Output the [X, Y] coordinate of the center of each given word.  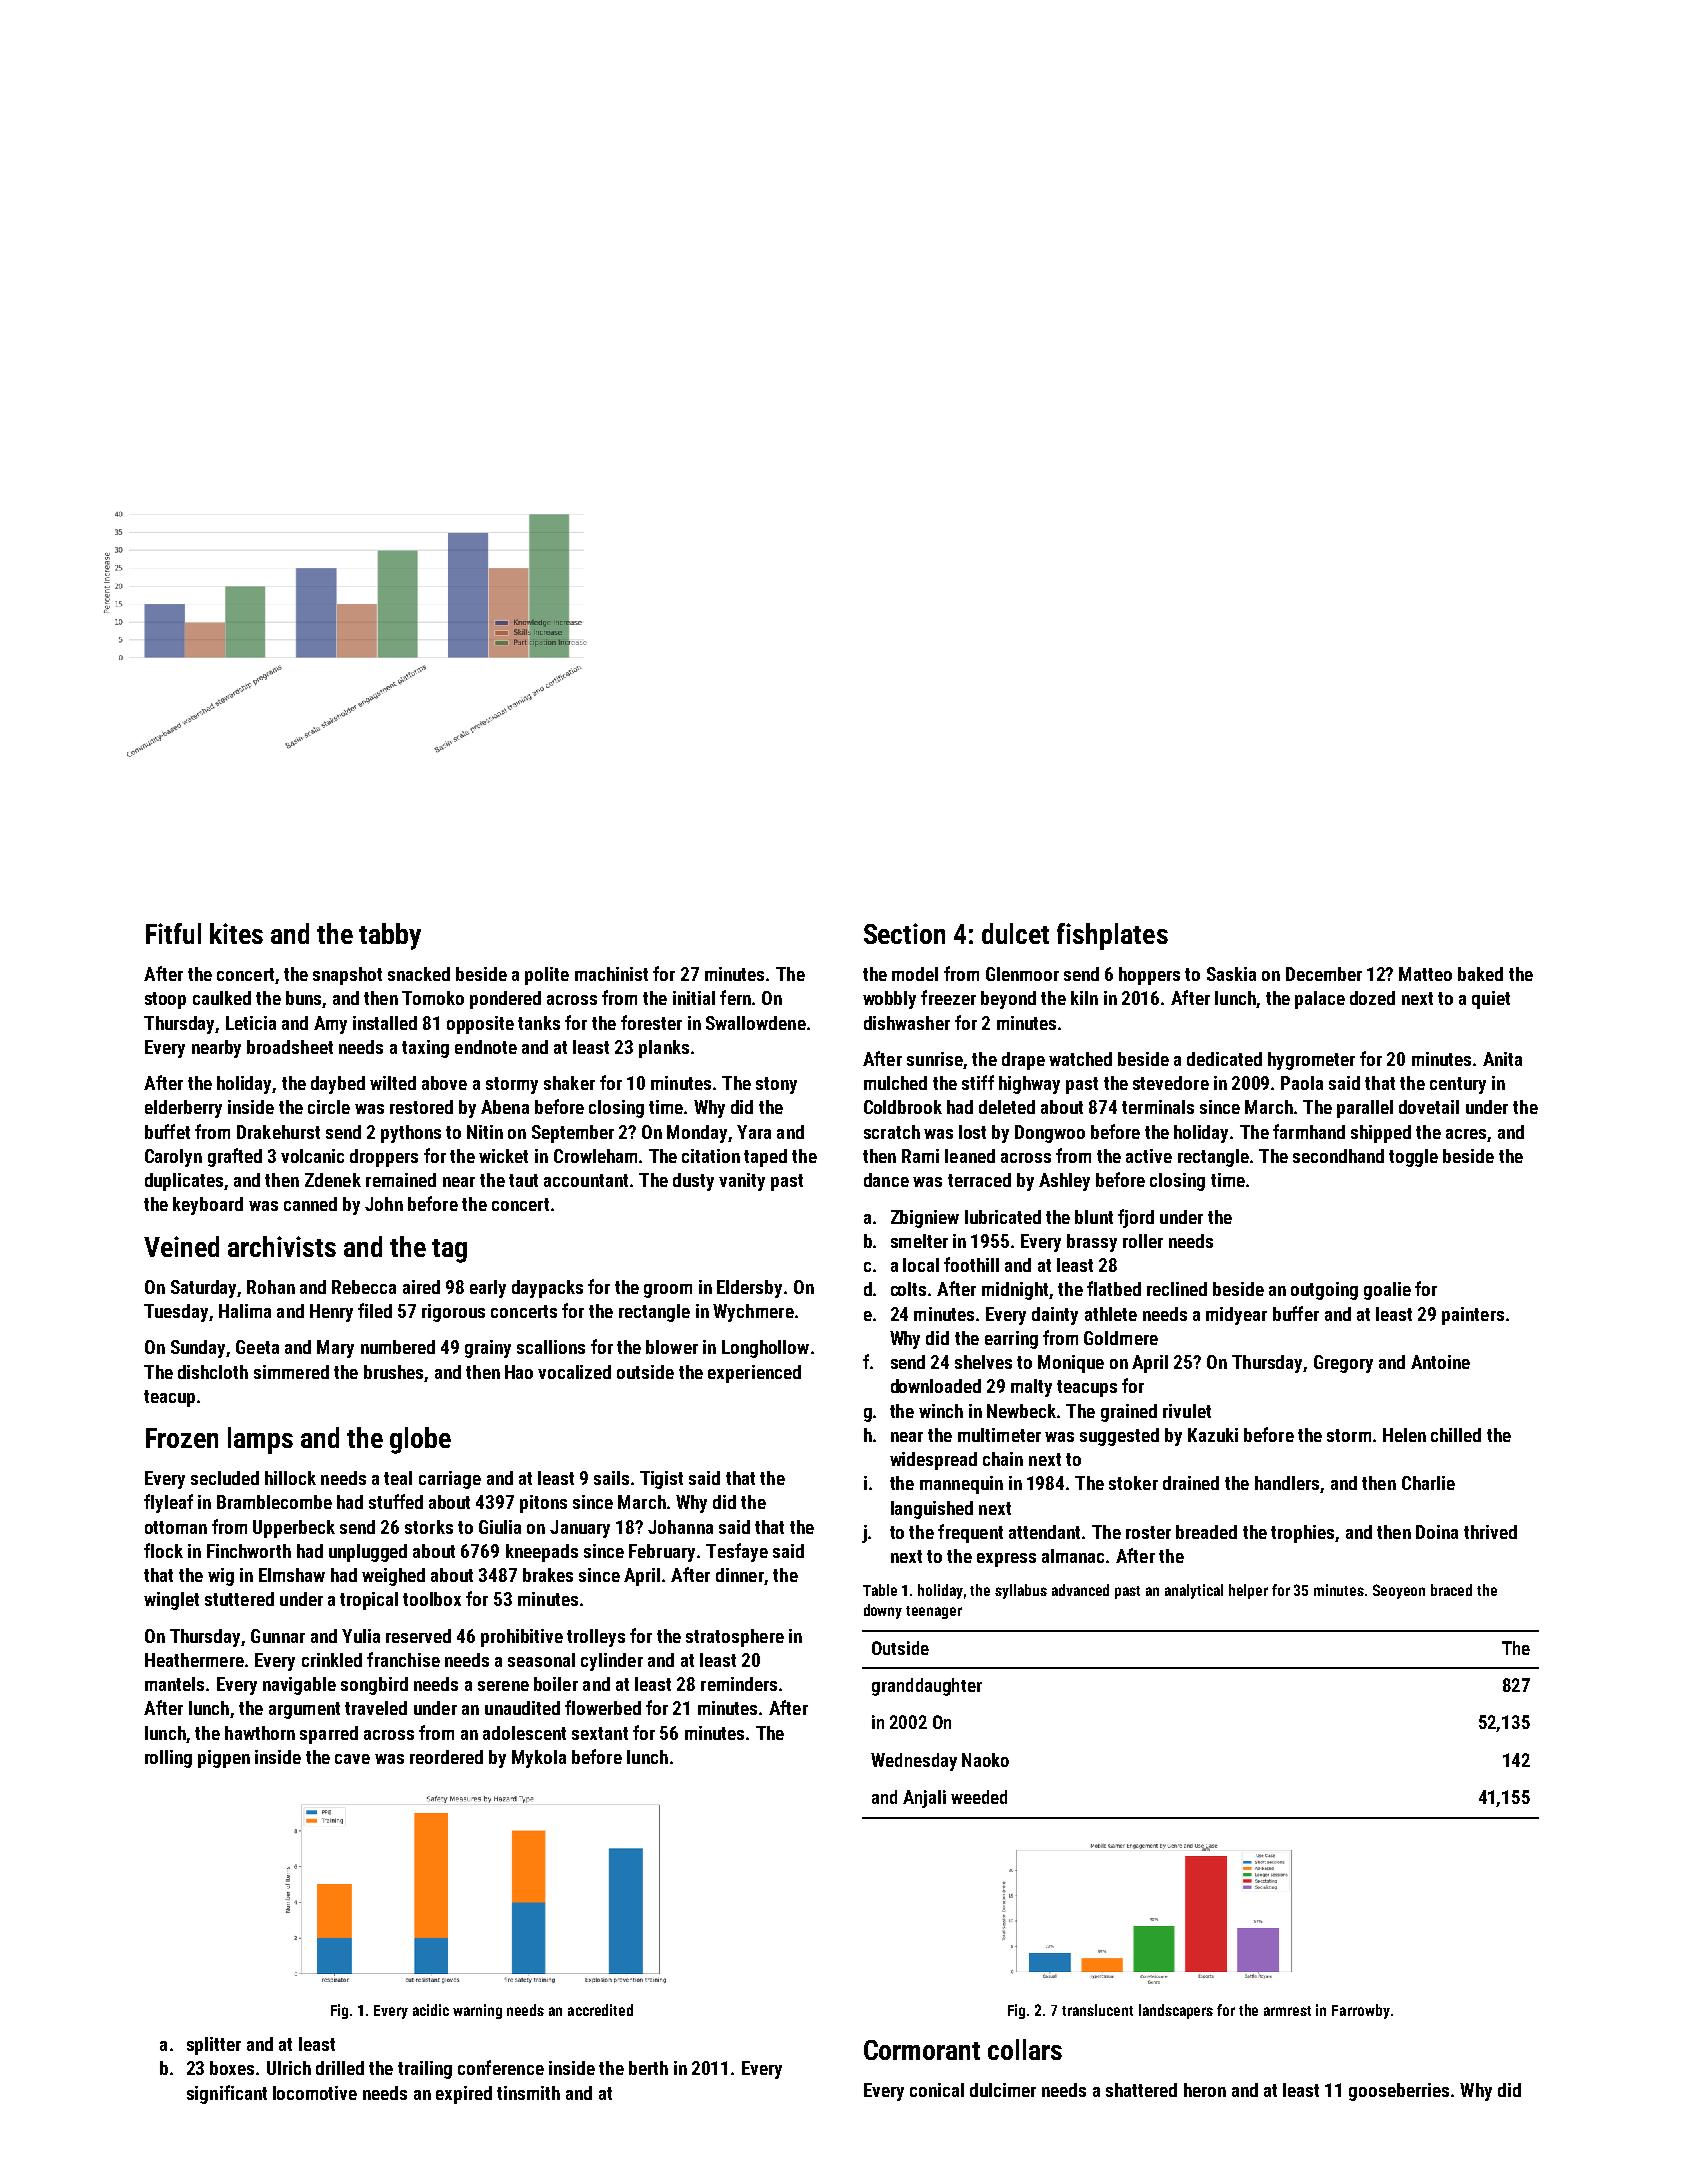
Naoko [985, 1760]
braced [1451, 1590]
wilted [393, 1083]
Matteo [1425, 974]
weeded [979, 1797]
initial [694, 998]
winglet [171, 1601]
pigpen [224, 1759]
